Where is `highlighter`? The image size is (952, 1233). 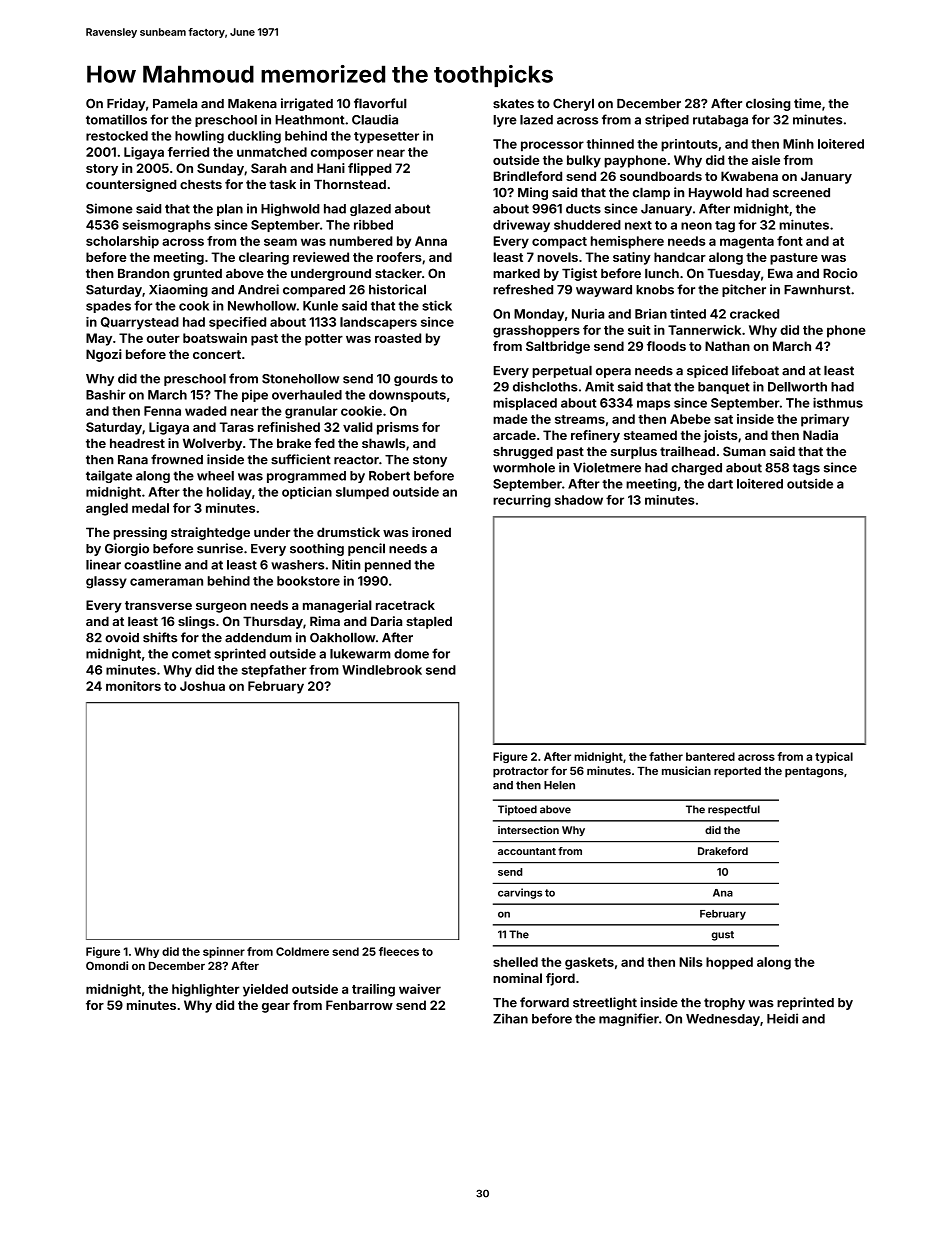
highlighter is located at coordinates (206, 990).
